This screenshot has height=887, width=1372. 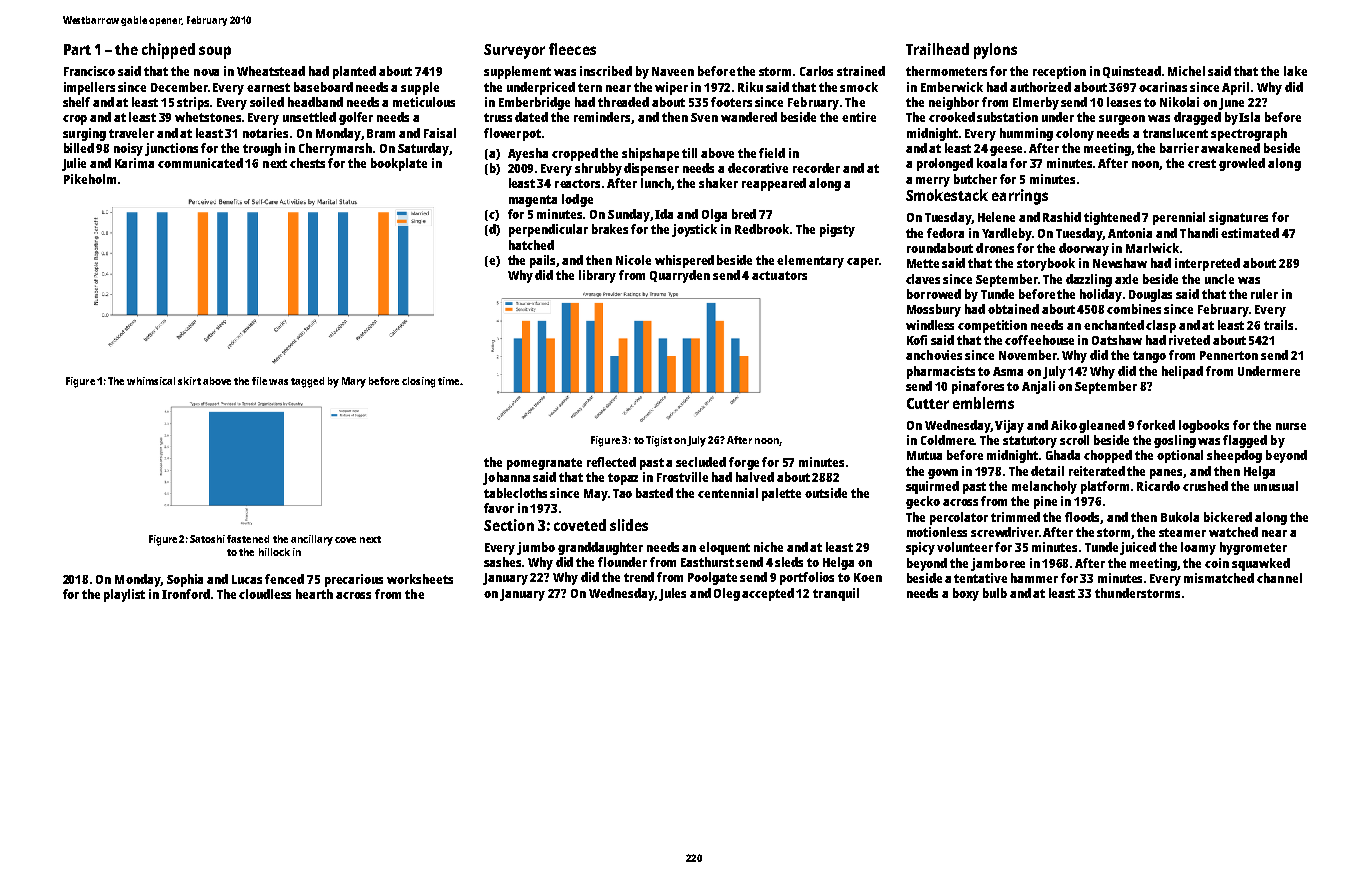 I want to click on Carlos, so click(x=816, y=71).
